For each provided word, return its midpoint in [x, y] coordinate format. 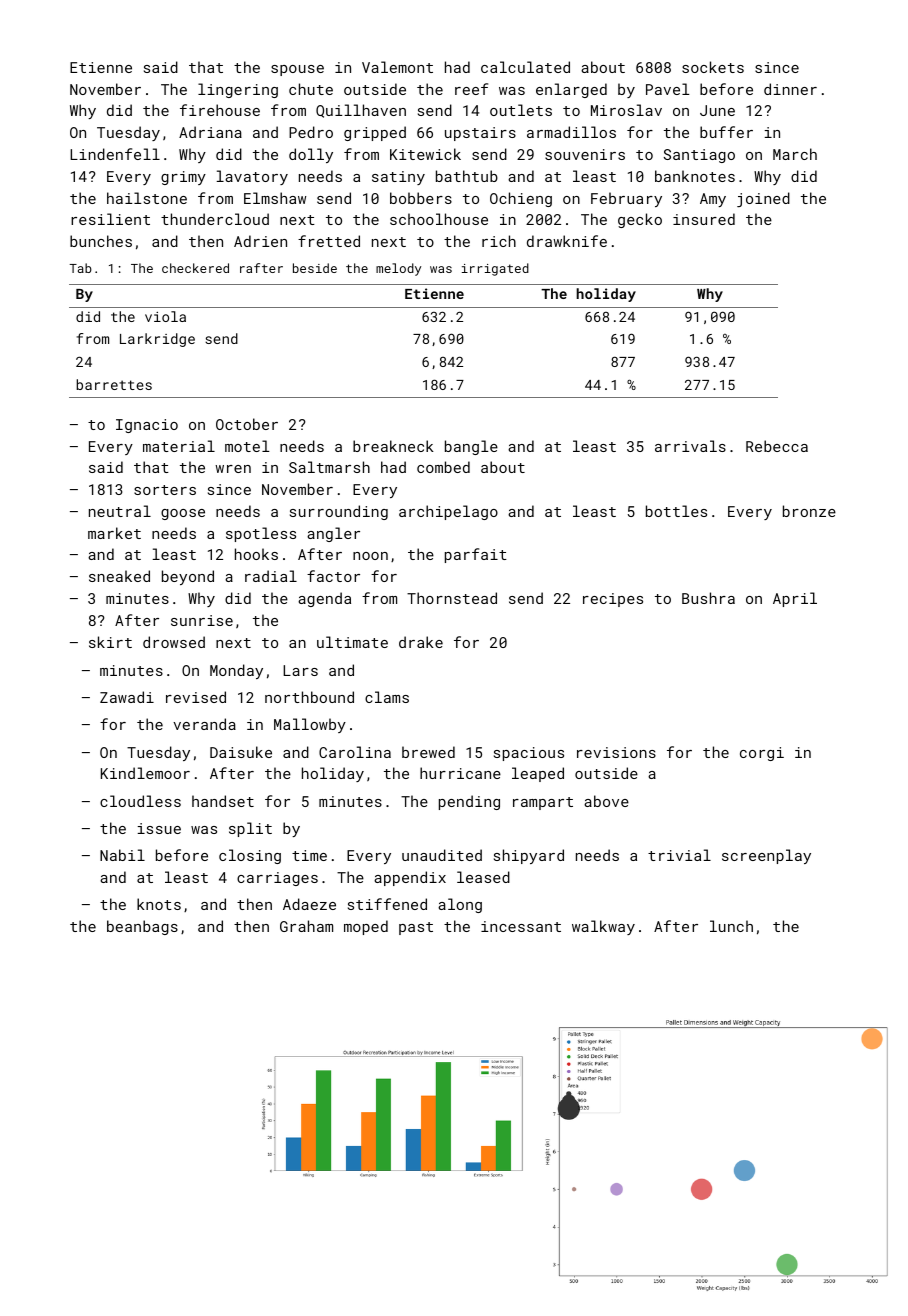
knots [159, 904]
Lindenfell [115, 154]
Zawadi [127, 697]
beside [315, 268]
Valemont [397, 67]
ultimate [352, 642]
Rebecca [777, 446]
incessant [521, 926]
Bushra [708, 598]
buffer [726, 132]
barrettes [114, 384]
